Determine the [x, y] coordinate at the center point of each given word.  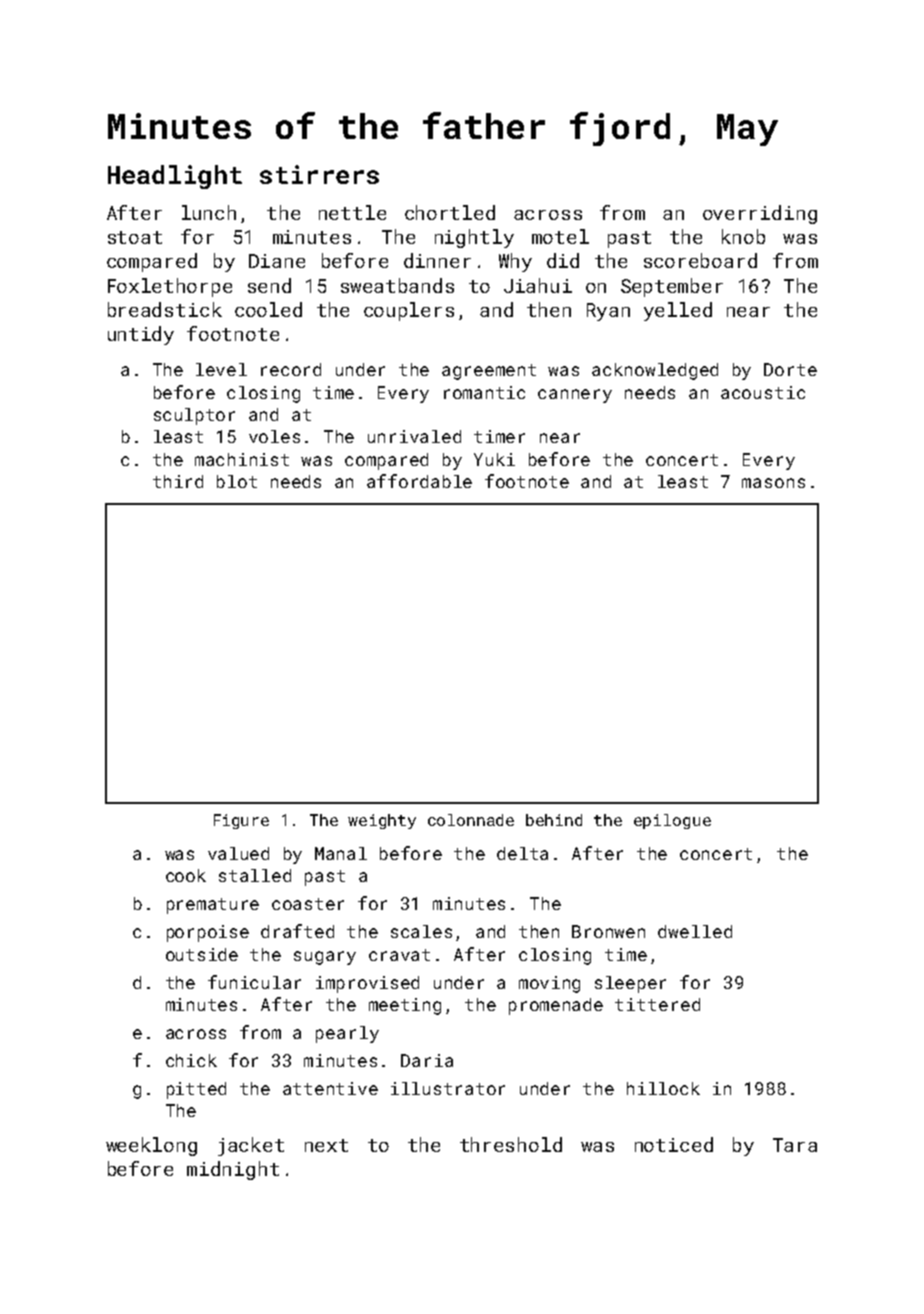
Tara [795, 1145]
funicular [254, 982]
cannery [575, 396]
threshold [511, 1144]
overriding [760, 214]
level [221, 369]
